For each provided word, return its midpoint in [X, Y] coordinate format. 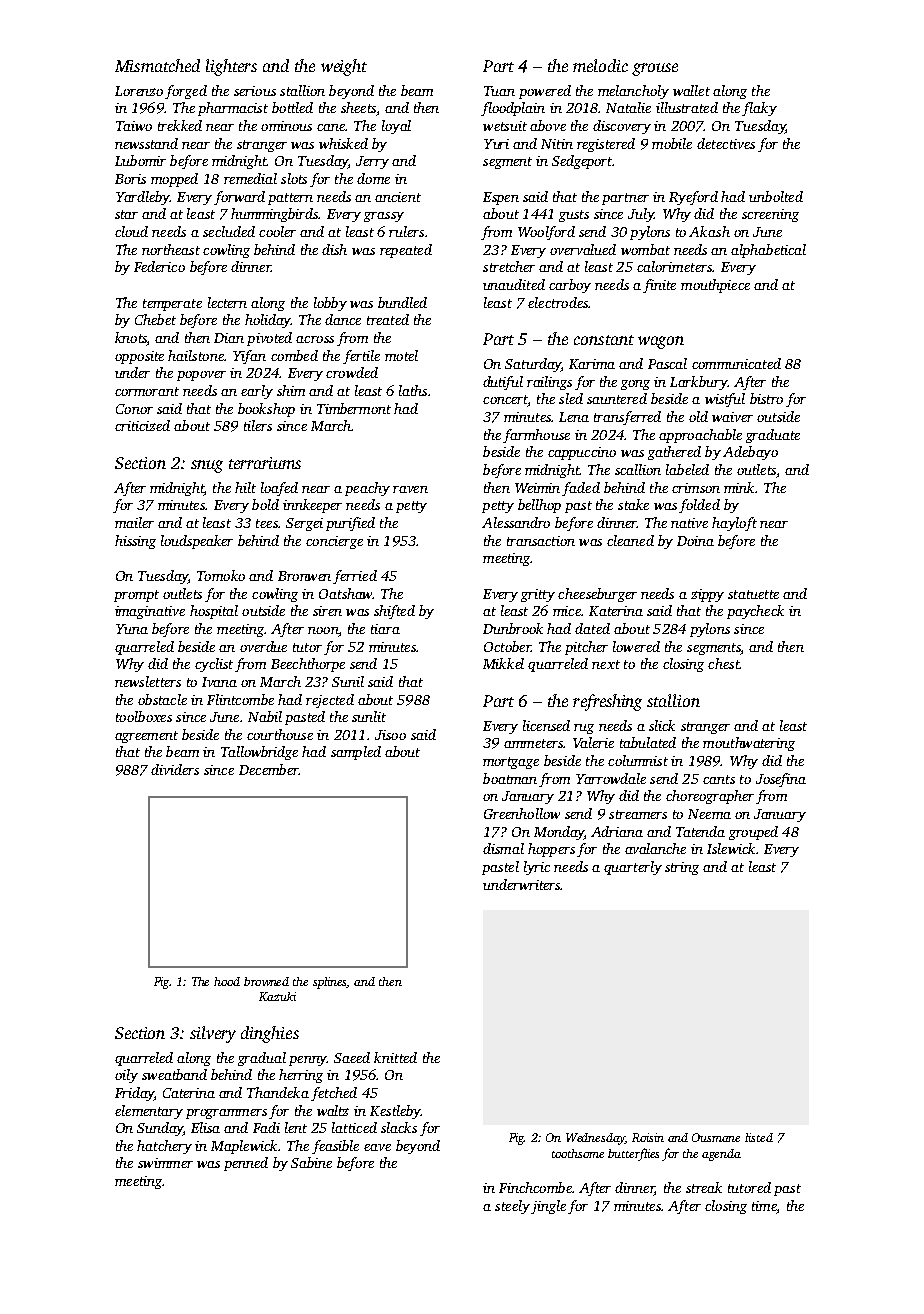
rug [584, 729]
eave [377, 1147]
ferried [355, 577]
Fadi [266, 1127]
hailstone [196, 355]
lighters [231, 67]
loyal [396, 127]
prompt [136, 596]
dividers [175, 769]
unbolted [776, 196]
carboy [570, 286]
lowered [636, 646]
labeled [687, 469]
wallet [691, 90]
